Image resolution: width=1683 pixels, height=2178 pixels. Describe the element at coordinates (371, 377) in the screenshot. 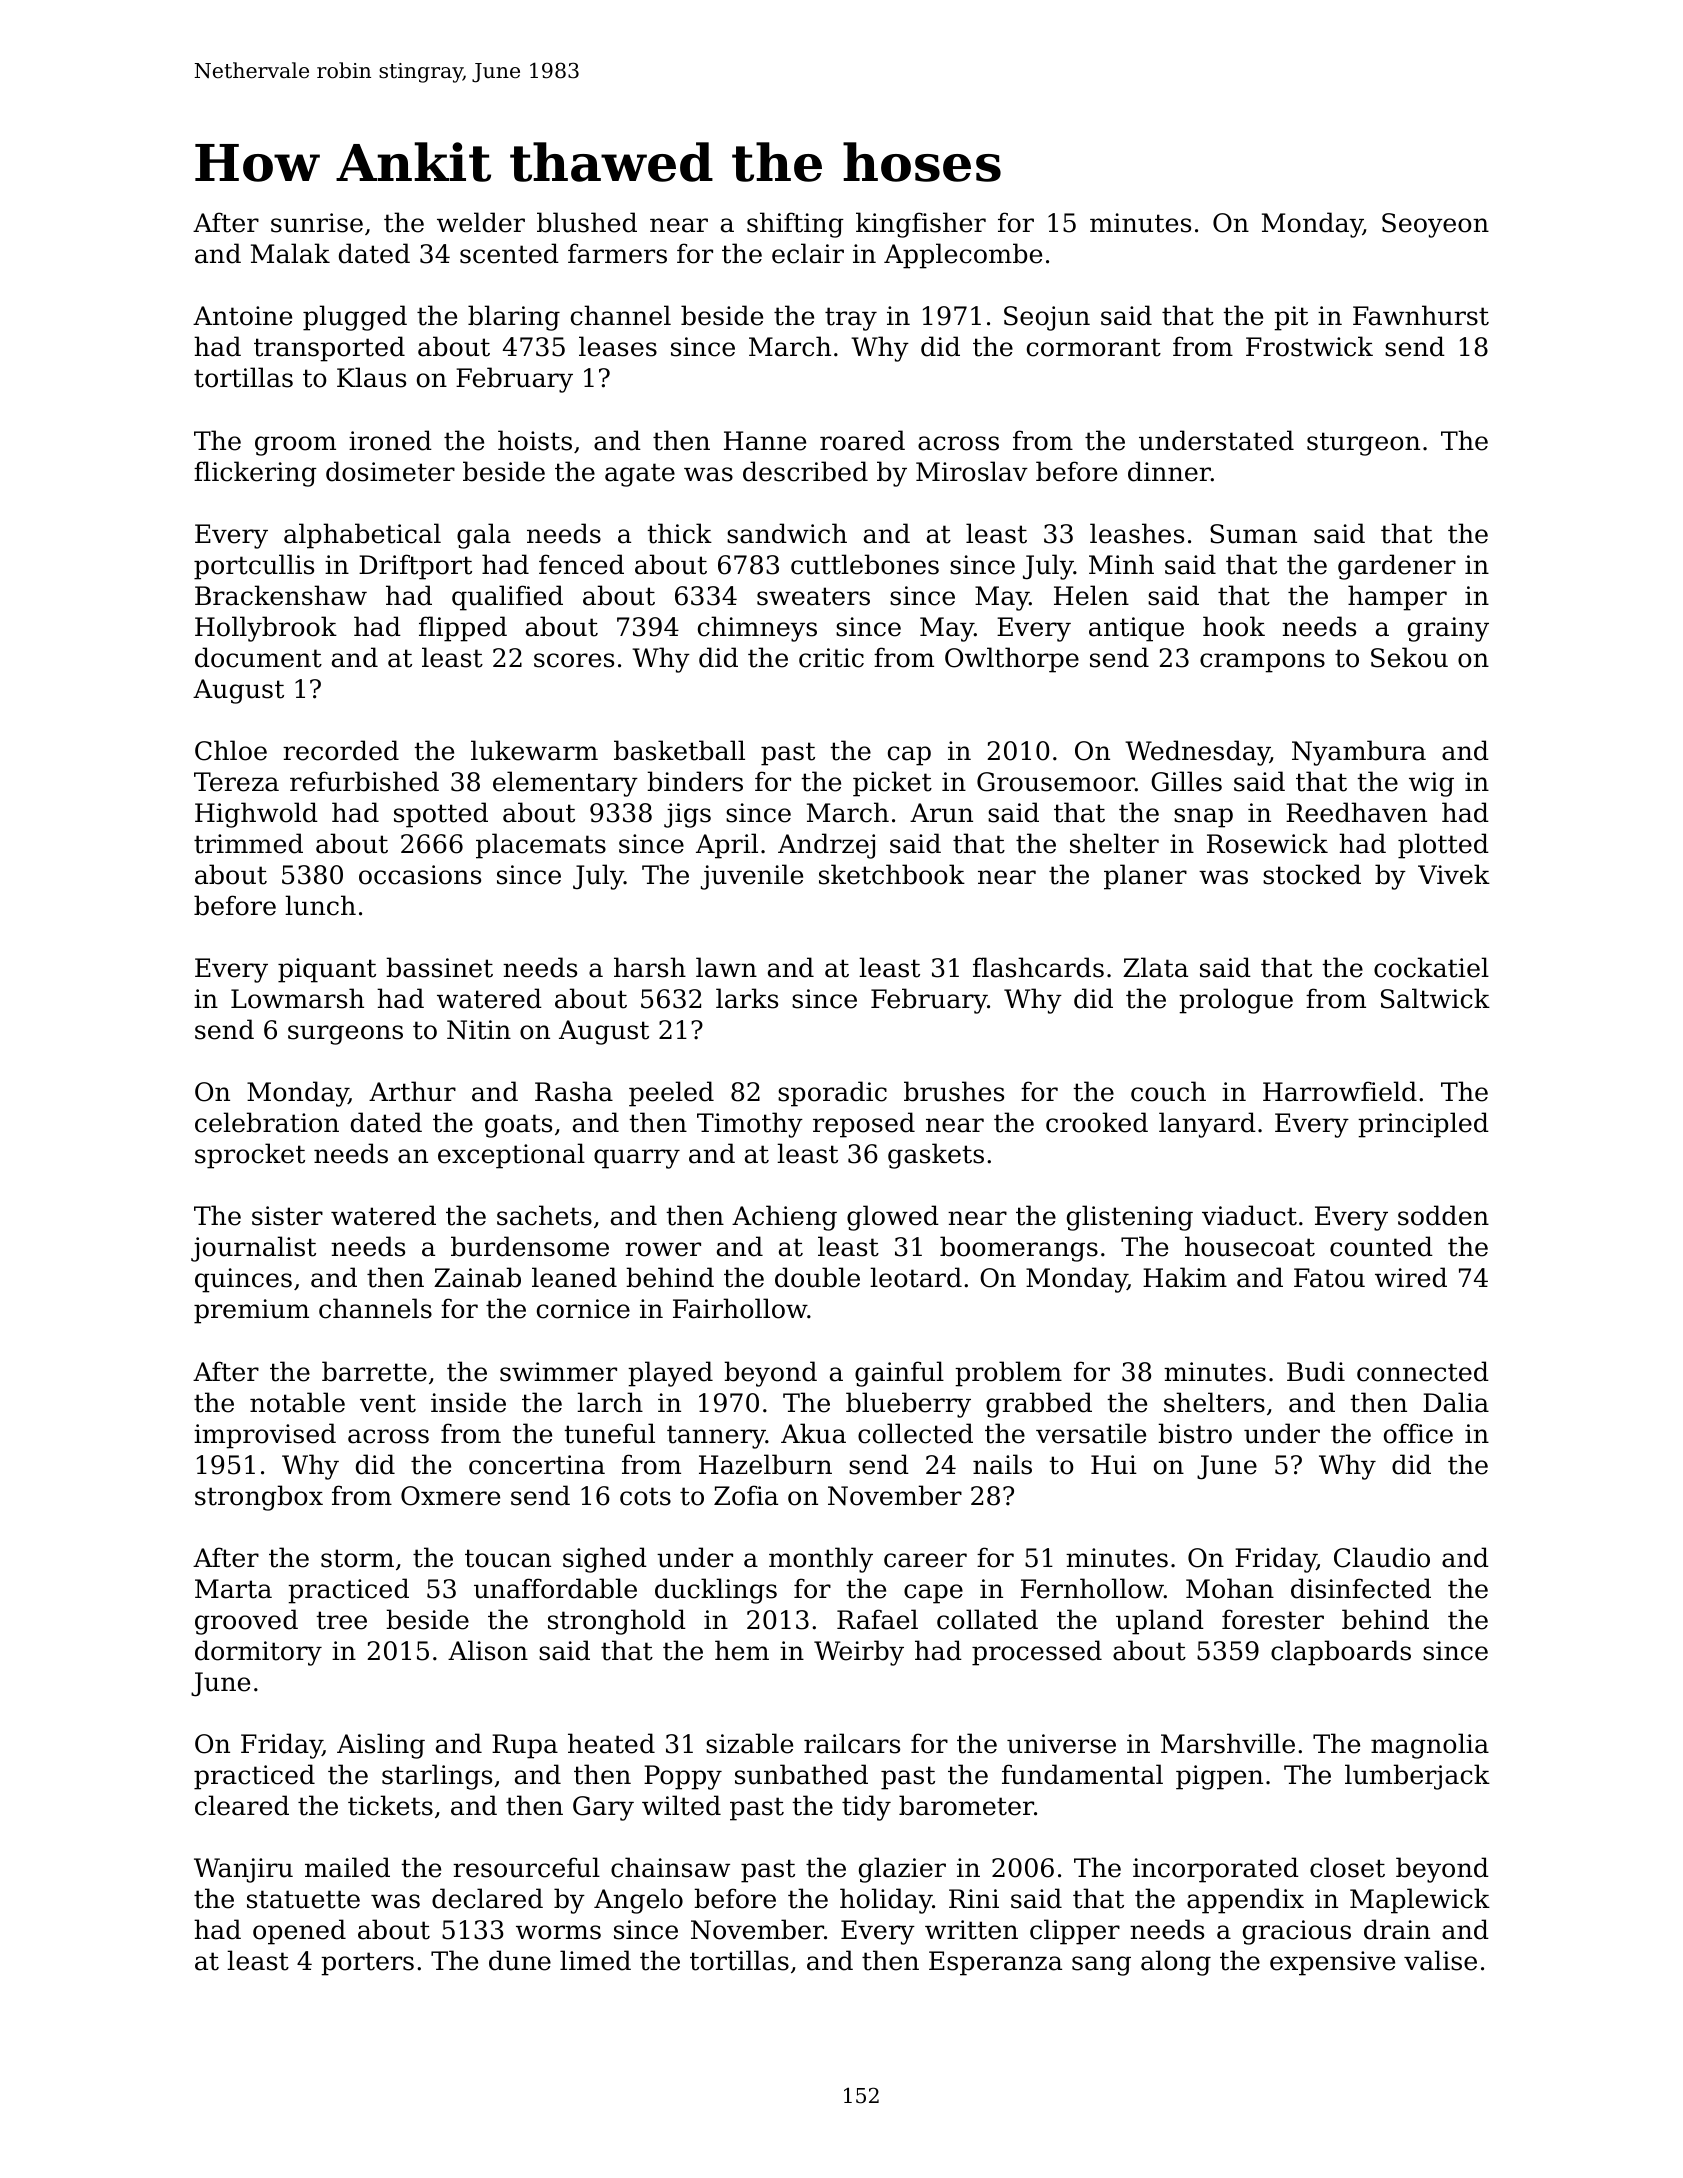

I see `Klaus` at that location.
